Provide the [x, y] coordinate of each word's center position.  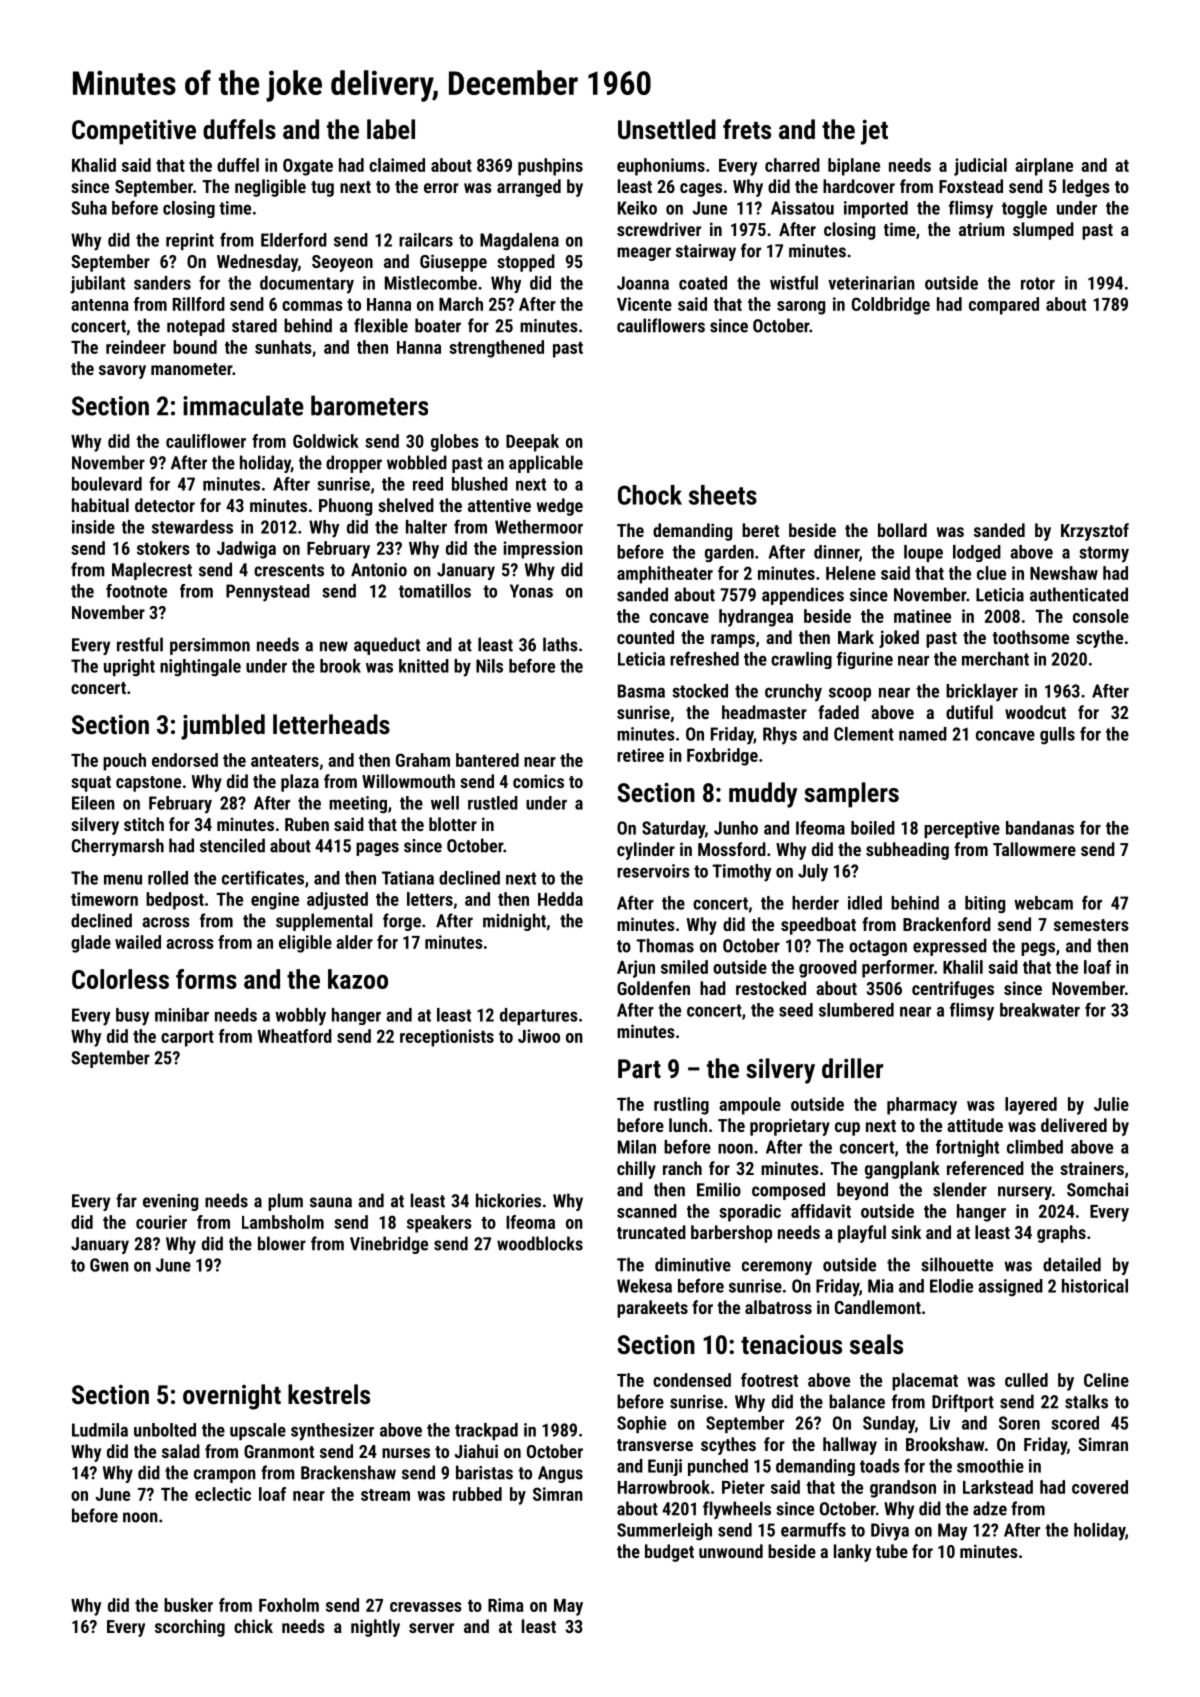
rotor [1038, 283]
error [441, 188]
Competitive [134, 132]
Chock [650, 495]
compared [1004, 306]
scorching [190, 1628]
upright [129, 668]
